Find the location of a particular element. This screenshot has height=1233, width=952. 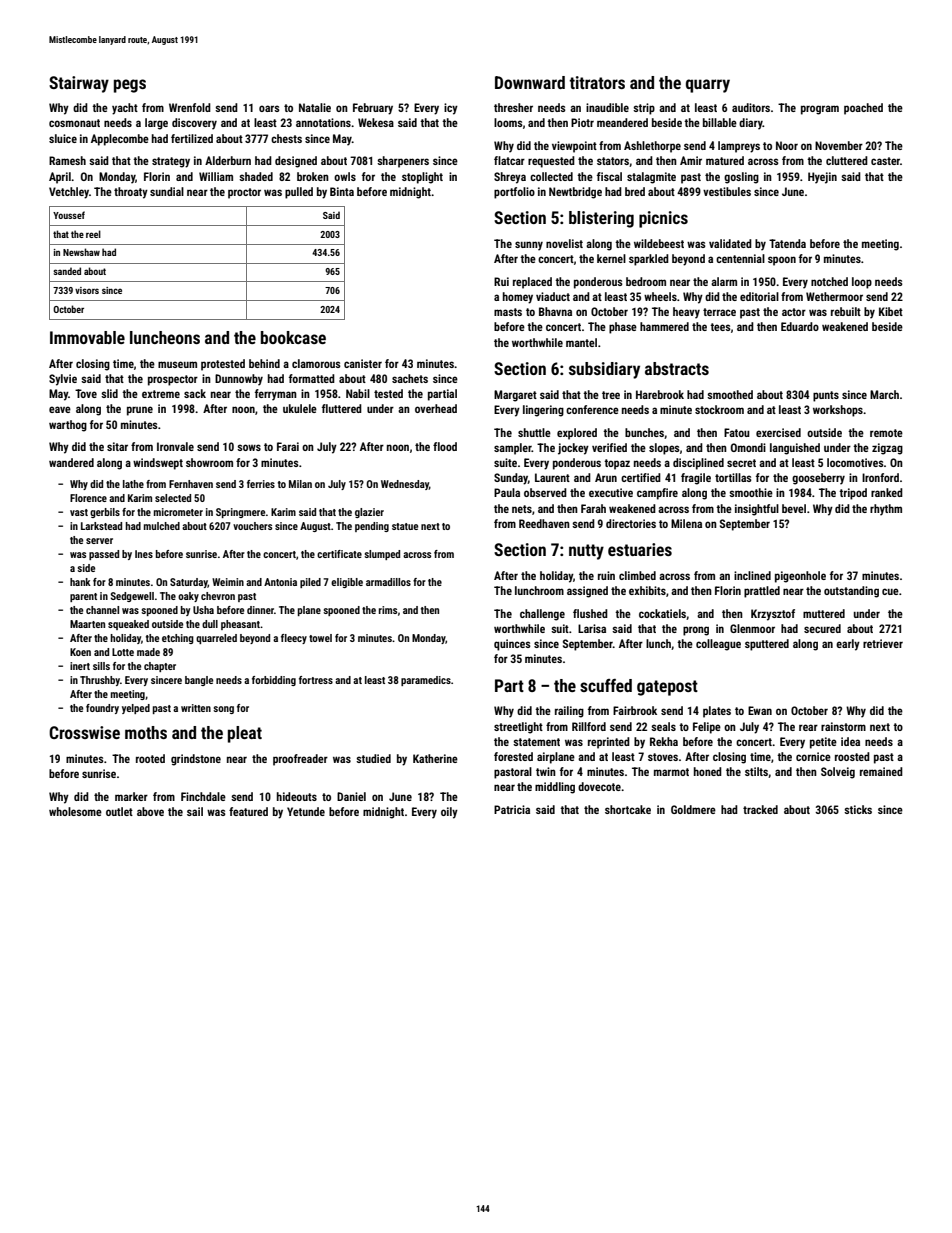

Maarten is located at coordinates (87, 624).
